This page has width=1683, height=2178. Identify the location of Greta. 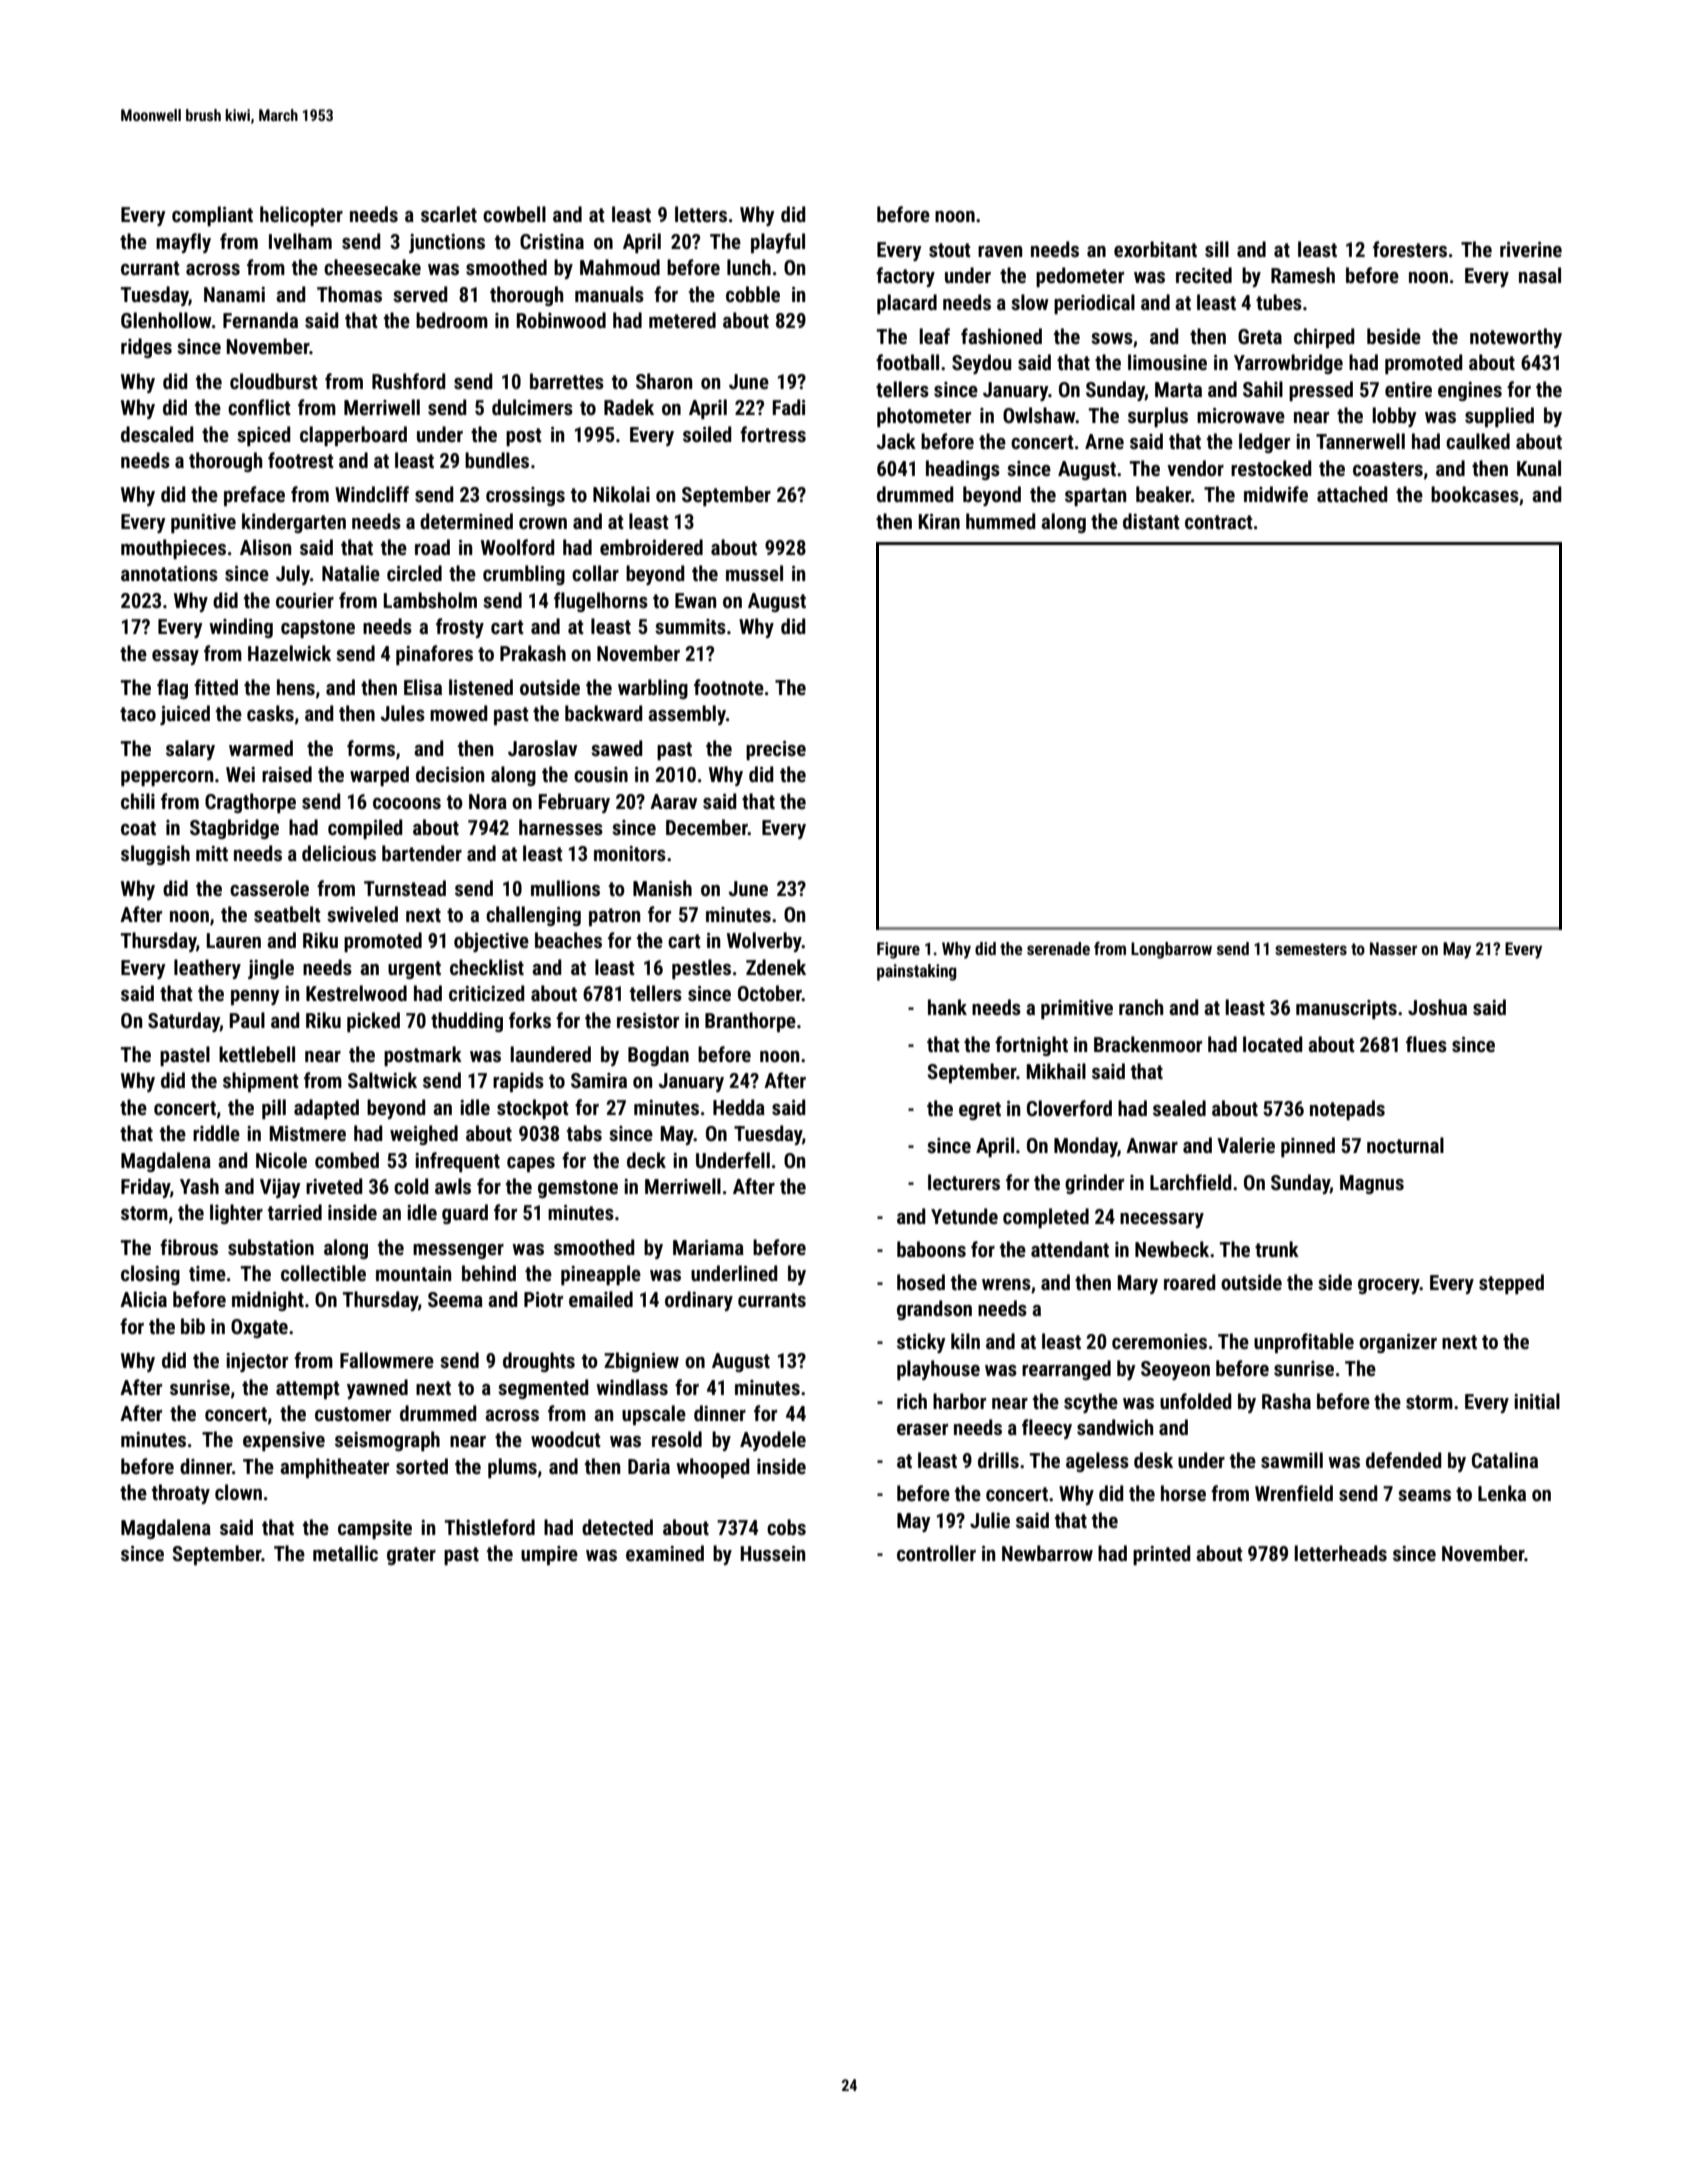
(1260, 336).
